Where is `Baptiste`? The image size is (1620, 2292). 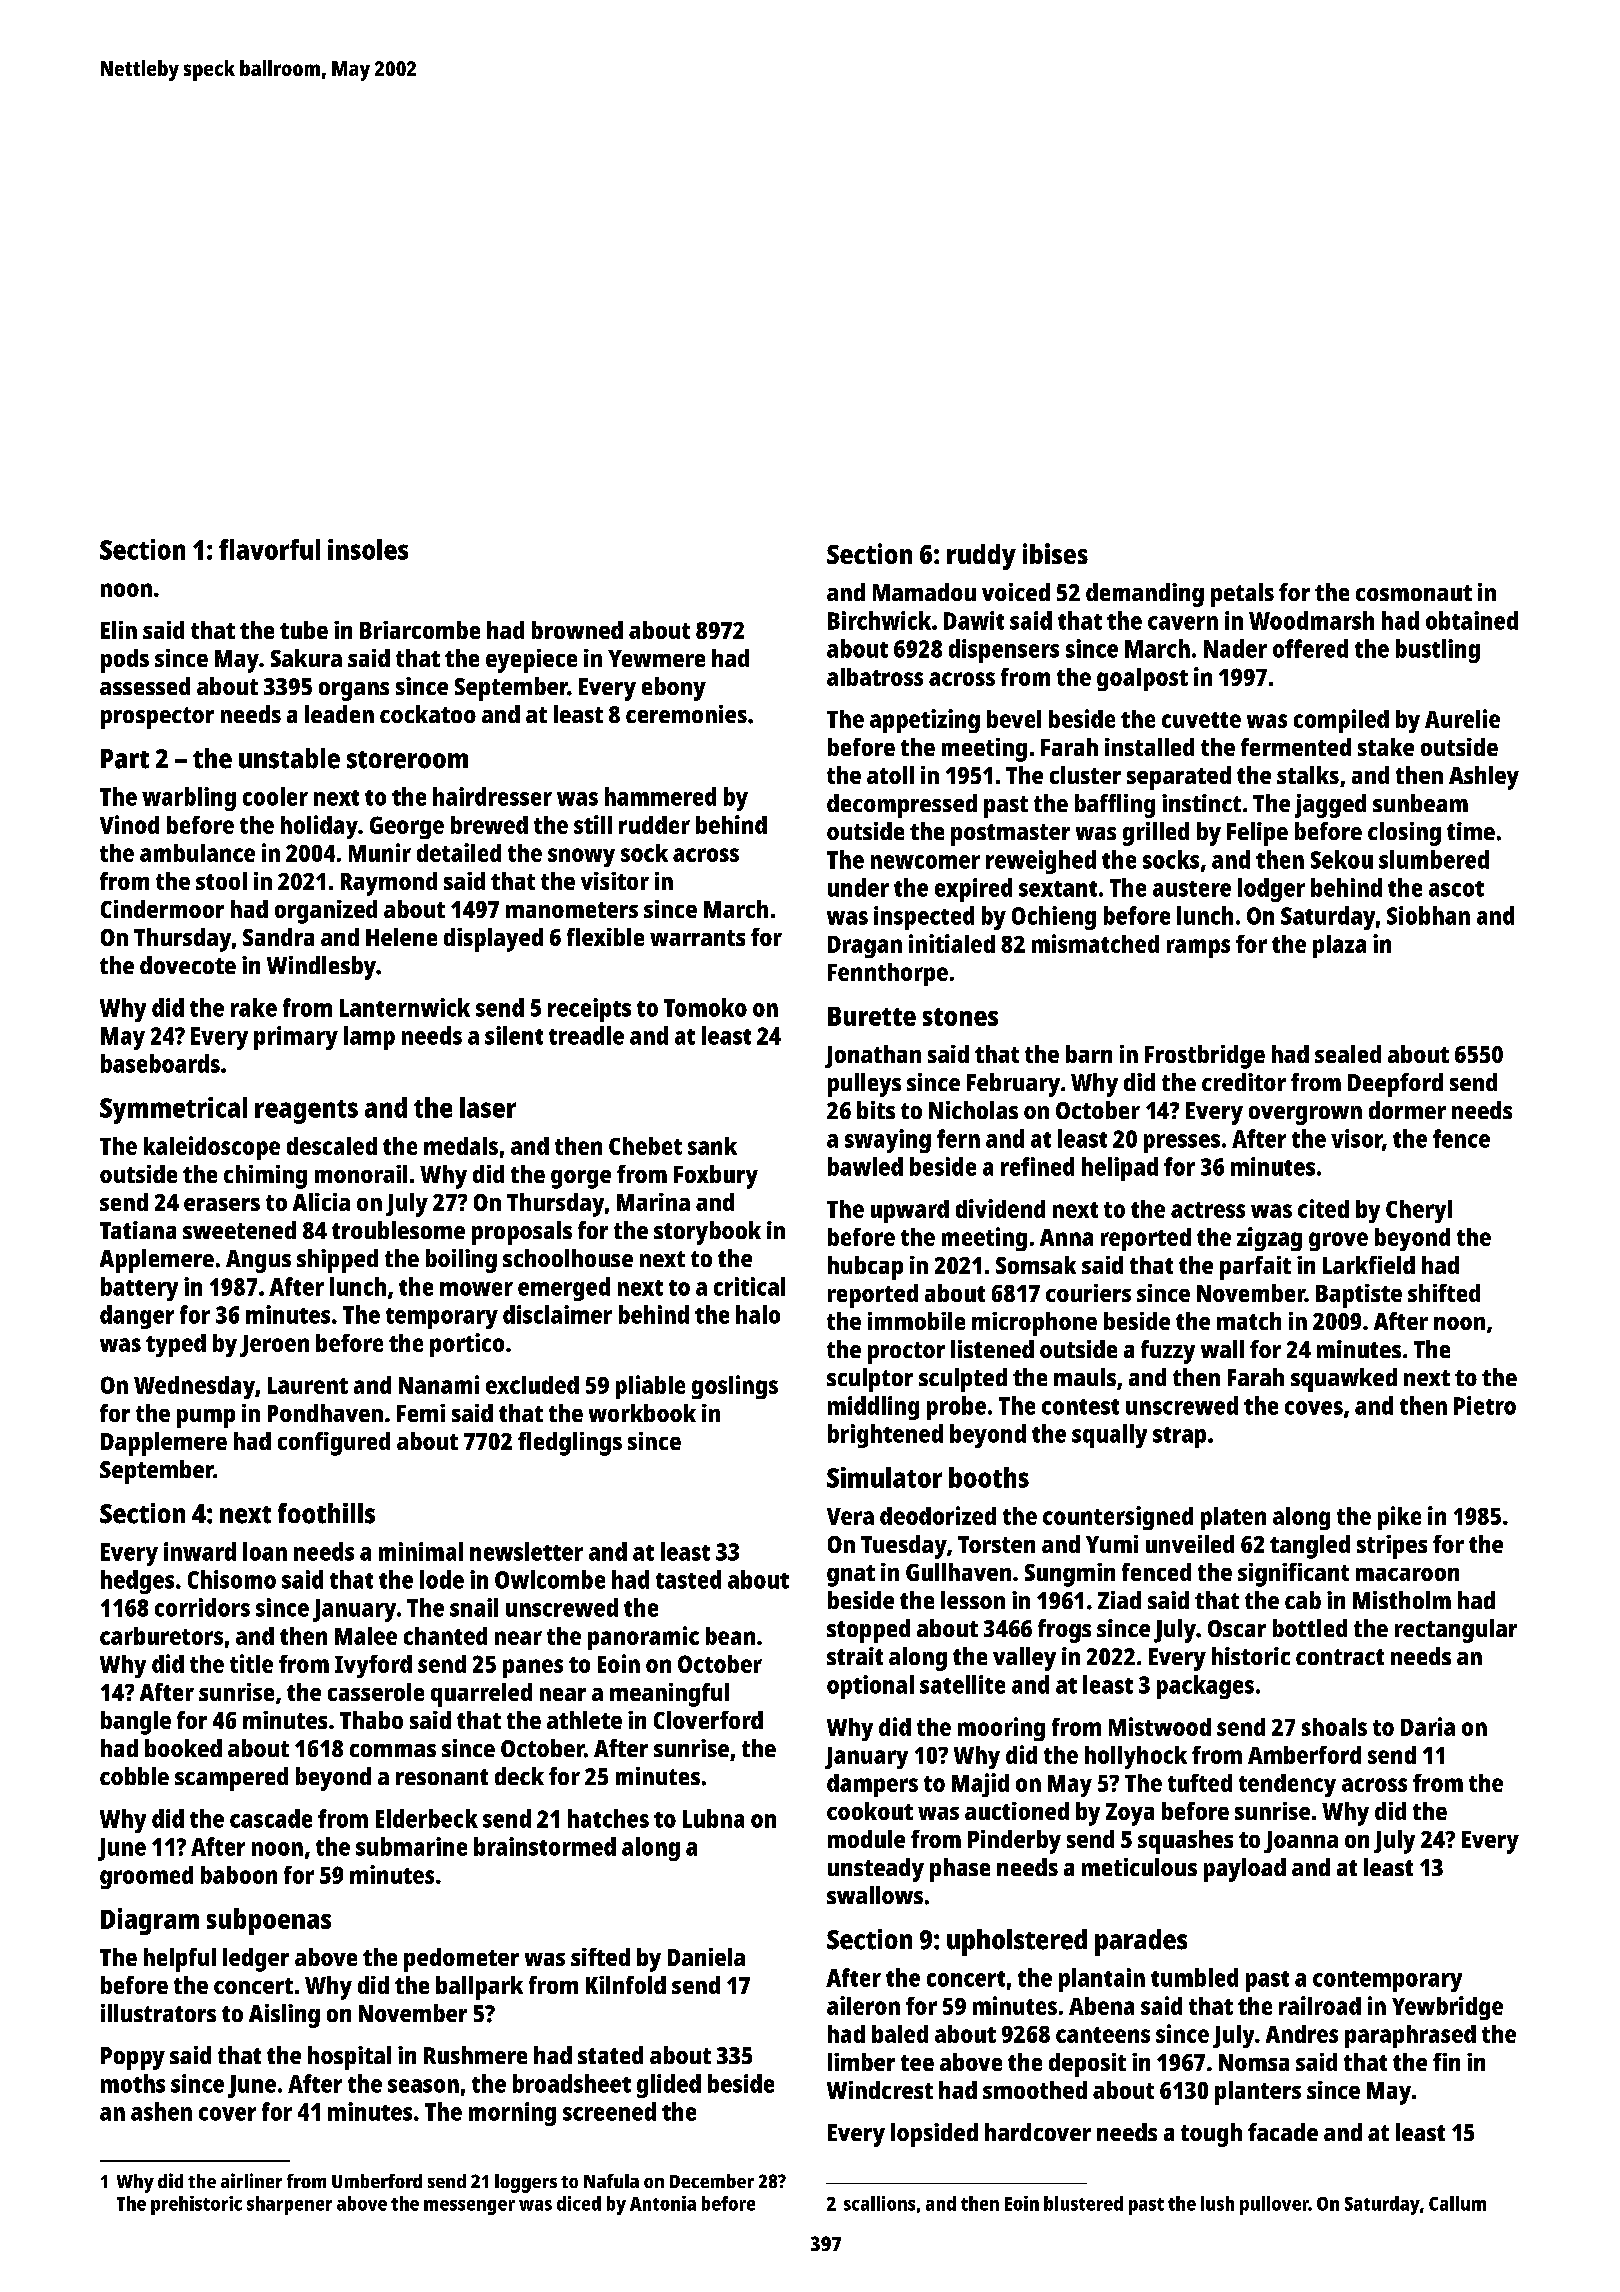 Baptiste is located at coordinates (1359, 1296).
